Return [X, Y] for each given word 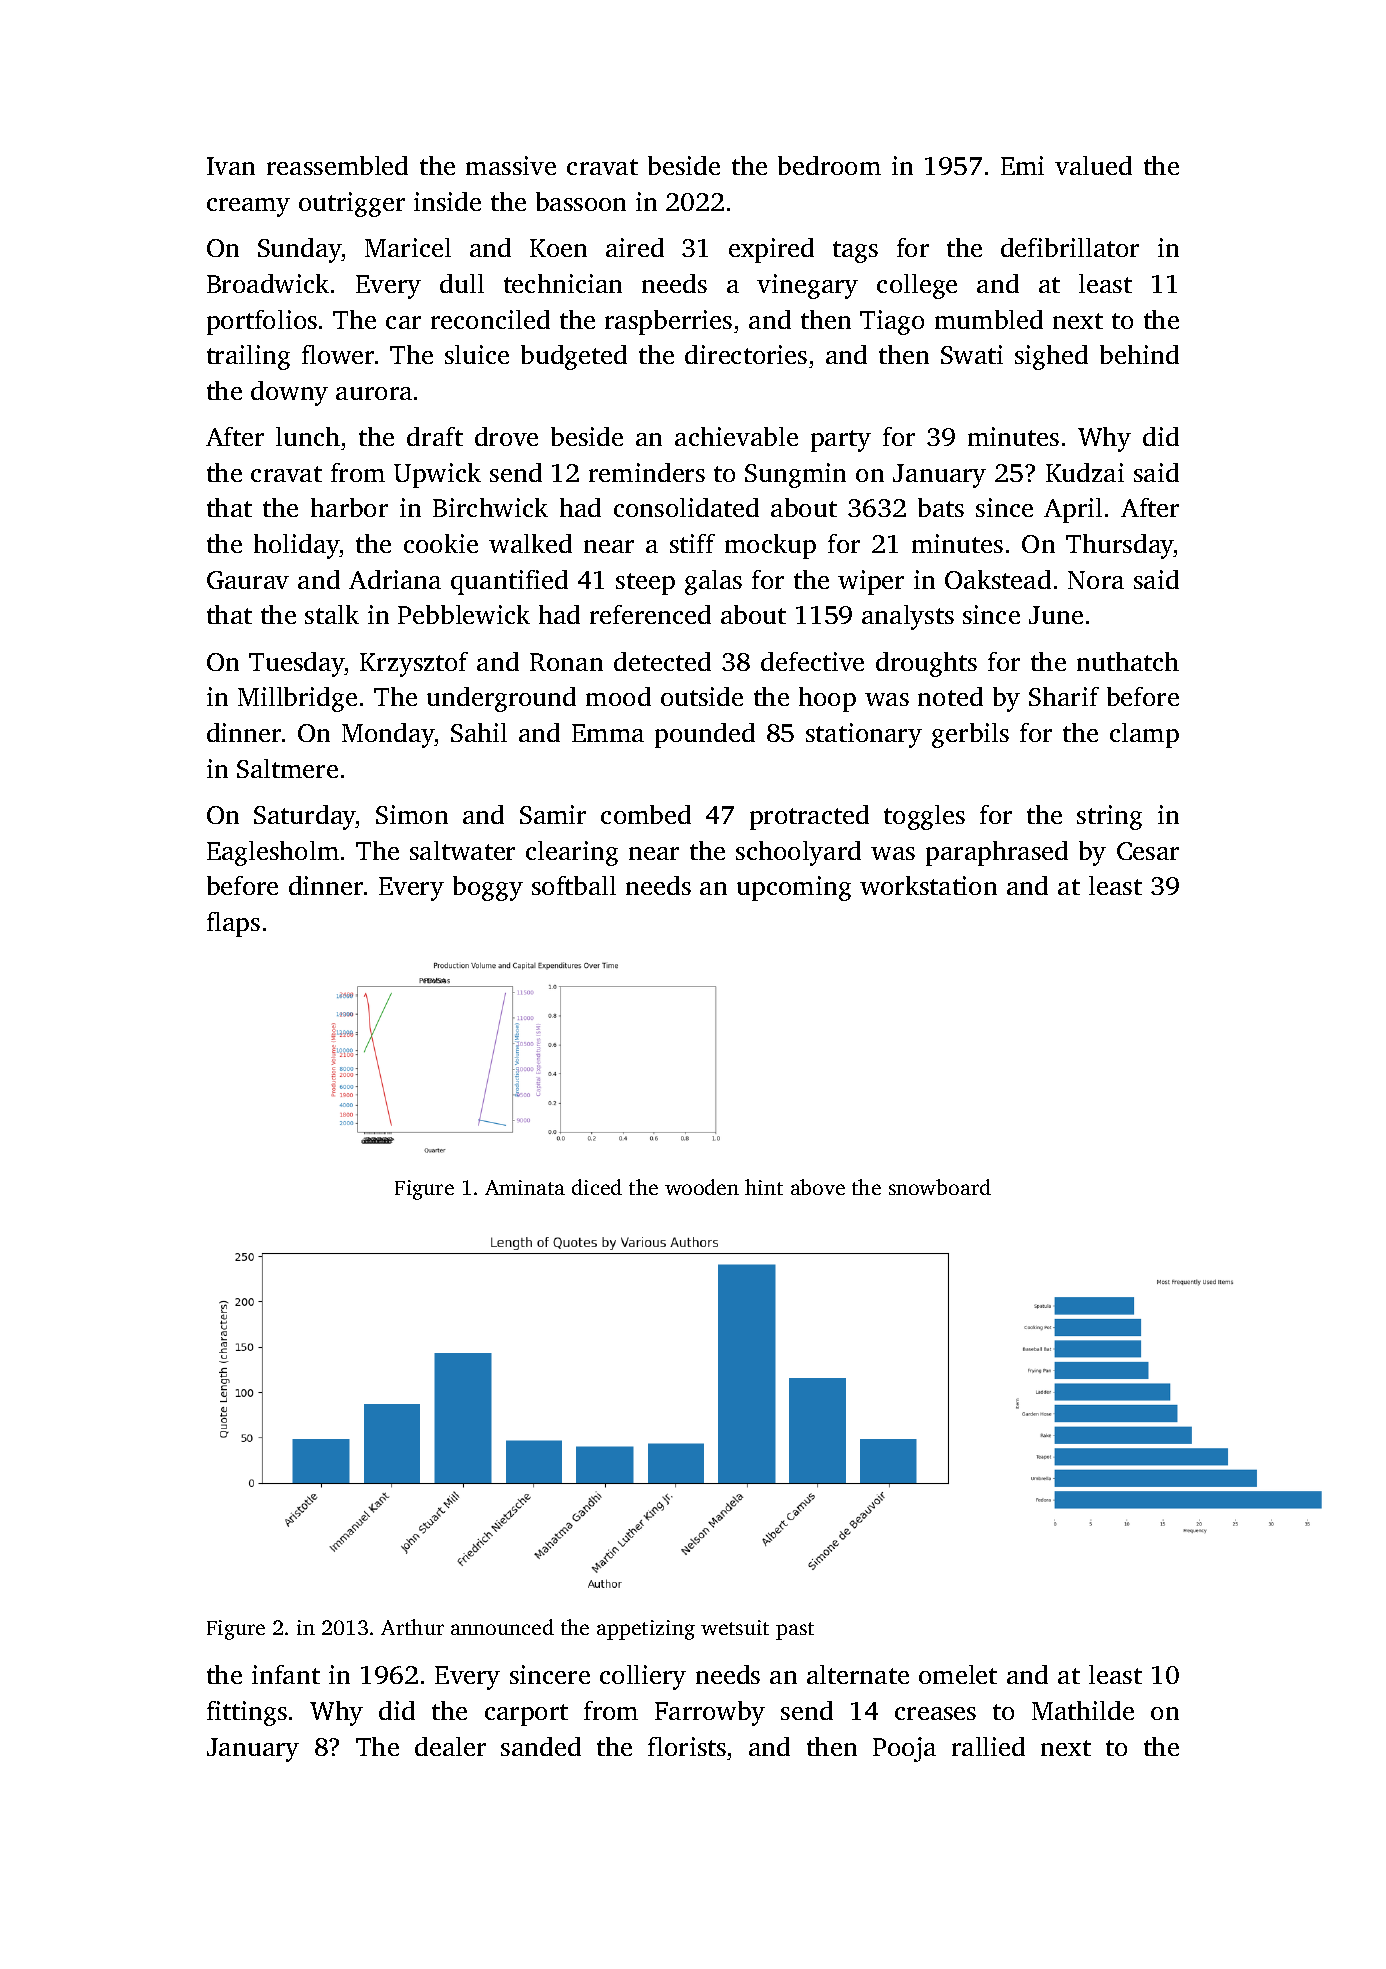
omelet [958, 1674]
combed [646, 814]
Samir [553, 814]
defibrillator [1070, 247]
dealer [450, 1746]
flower [338, 354]
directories [746, 354]
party [841, 441]
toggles [924, 817]
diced [597, 1187]
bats [941, 507]
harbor [349, 507]
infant [286, 1674]
